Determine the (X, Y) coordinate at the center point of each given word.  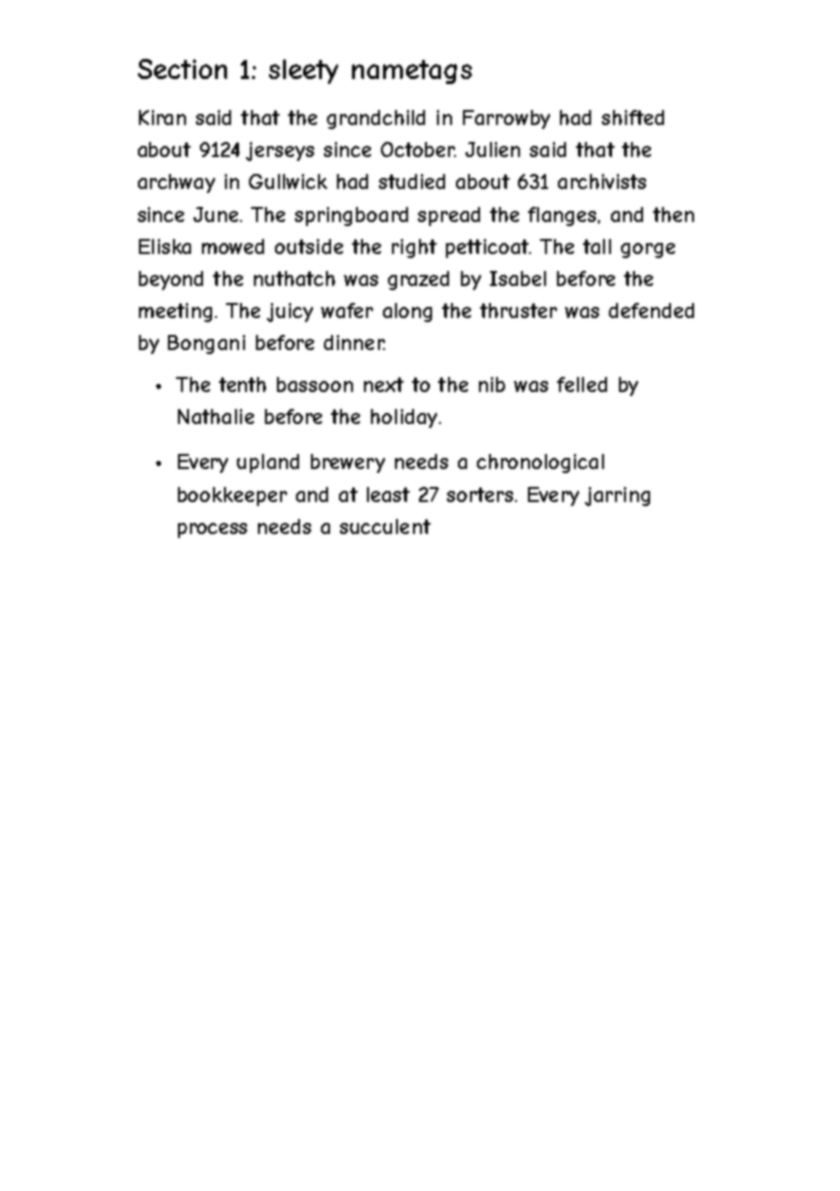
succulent (385, 526)
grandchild (376, 119)
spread (449, 216)
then (673, 214)
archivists (602, 181)
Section (182, 69)
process (212, 530)
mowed (233, 246)
